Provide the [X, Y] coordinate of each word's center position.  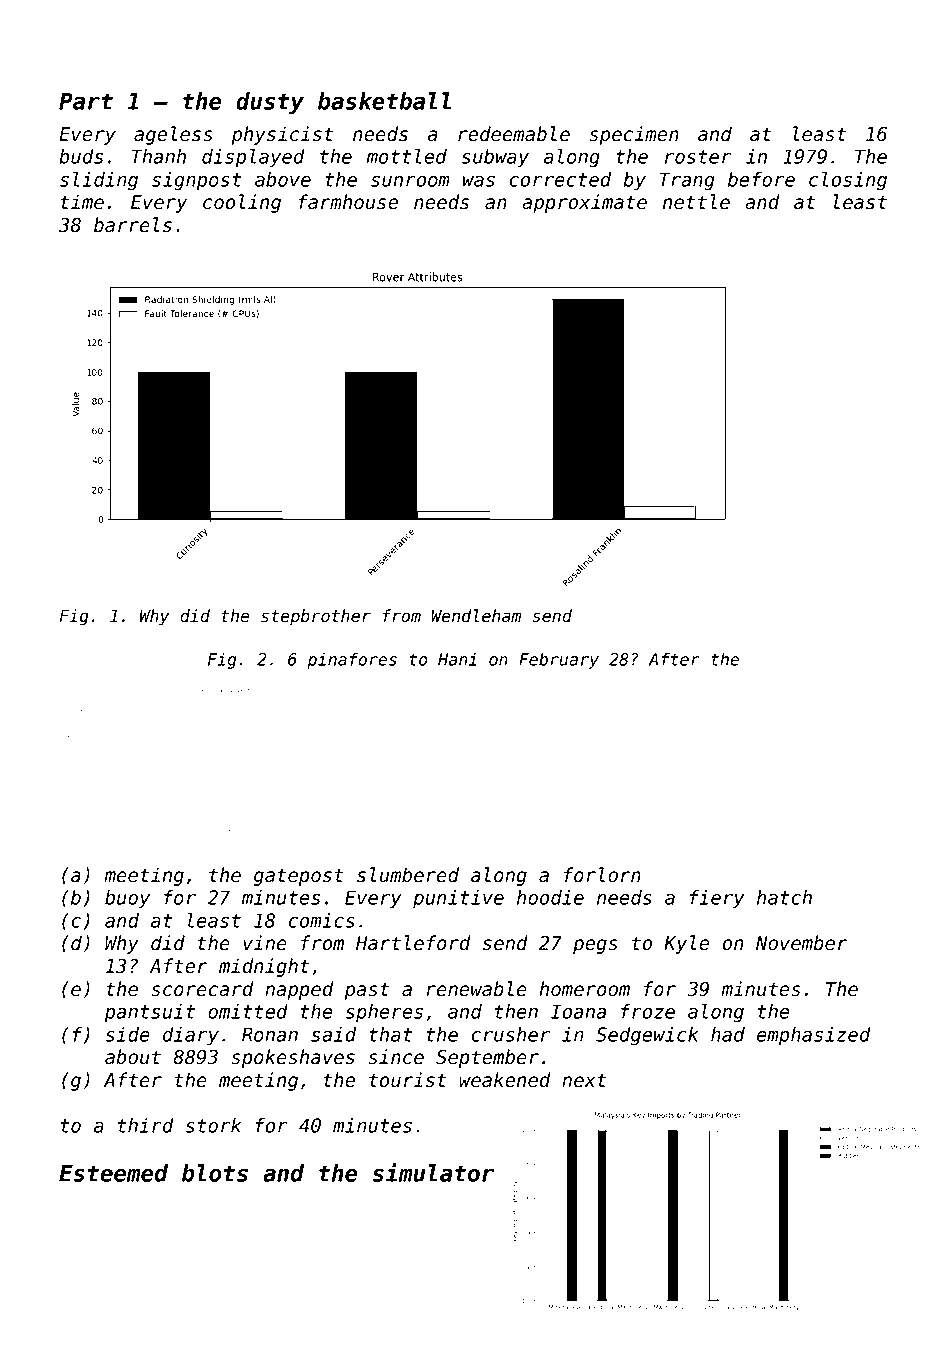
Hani [457, 659]
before [761, 179]
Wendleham [476, 616]
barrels [133, 225]
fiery [717, 899]
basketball [384, 101]
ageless [173, 135]
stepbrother [316, 617]
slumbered [408, 875]
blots [215, 1173]
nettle [696, 202]
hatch [784, 897]
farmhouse [348, 202]
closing [848, 181]
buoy [127, 899]
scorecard [202, 989]
